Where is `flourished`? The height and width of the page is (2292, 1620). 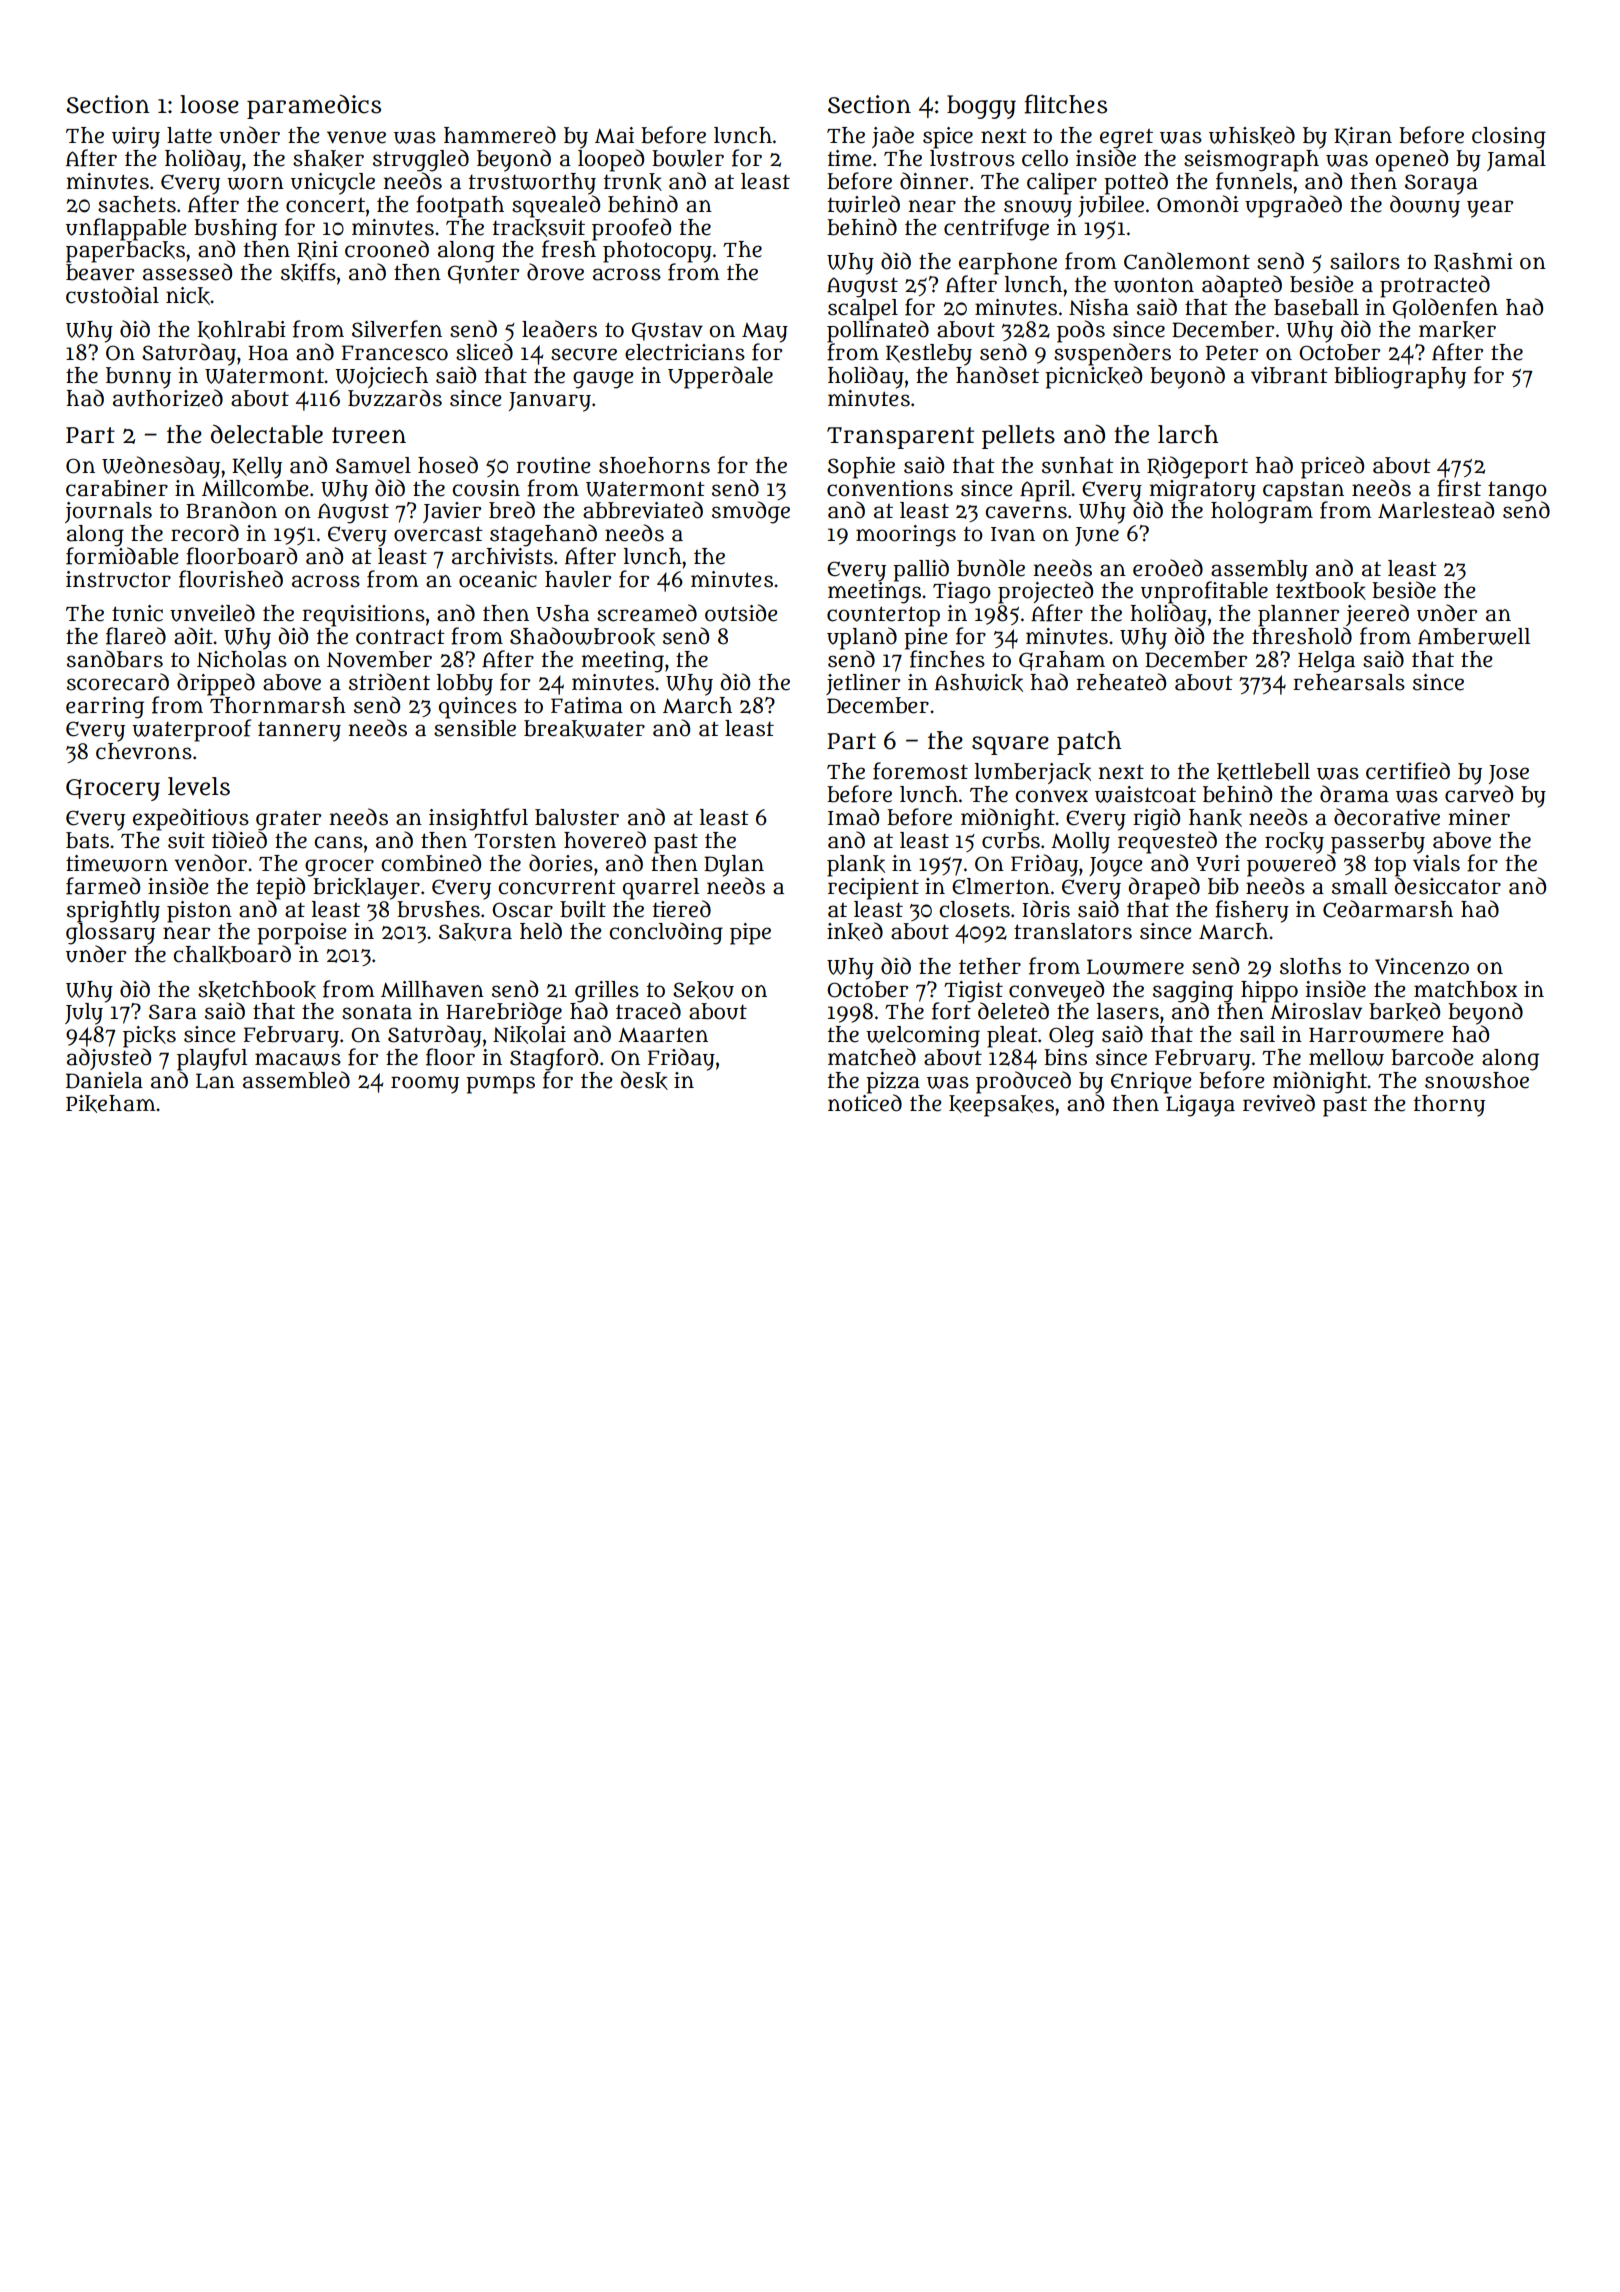 flourished is located at coordinates (231, 579).
